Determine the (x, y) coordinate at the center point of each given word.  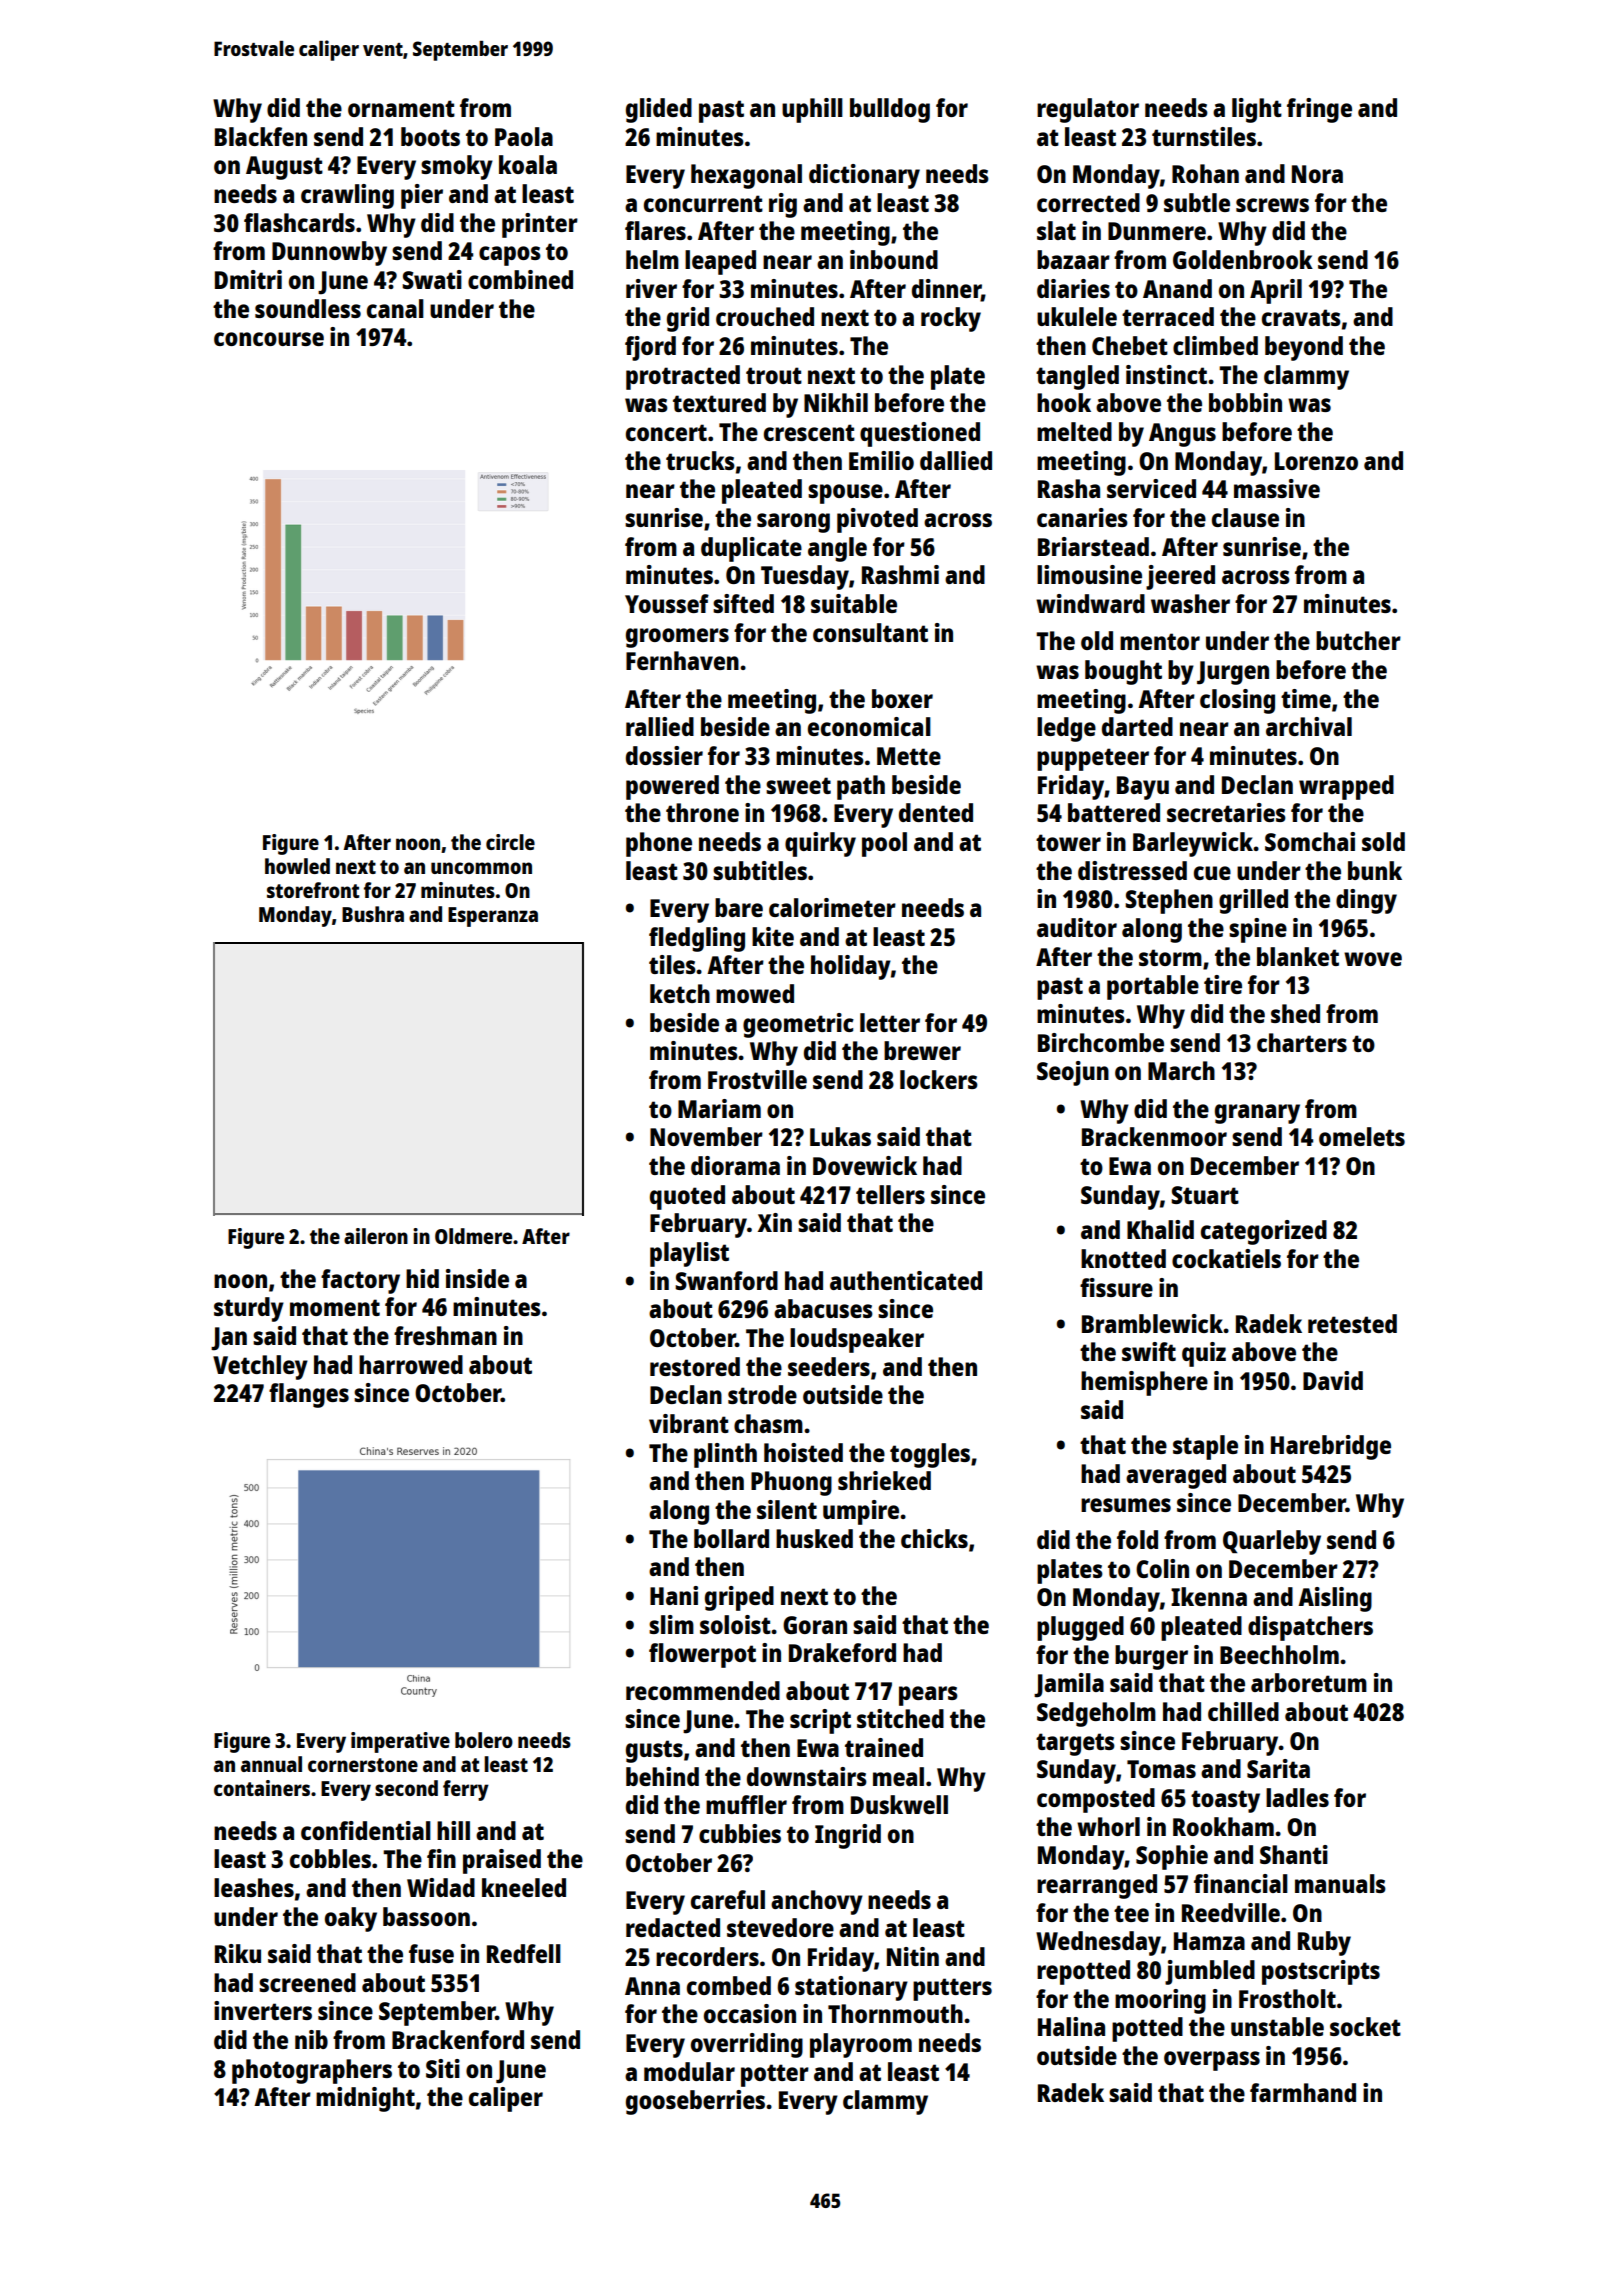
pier (422, 196)
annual (271, 1764)
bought (1123, 672)
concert (666, 432)
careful (728, 1899)
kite (773, 936)
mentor (1160, 641)
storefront (313, 890)
